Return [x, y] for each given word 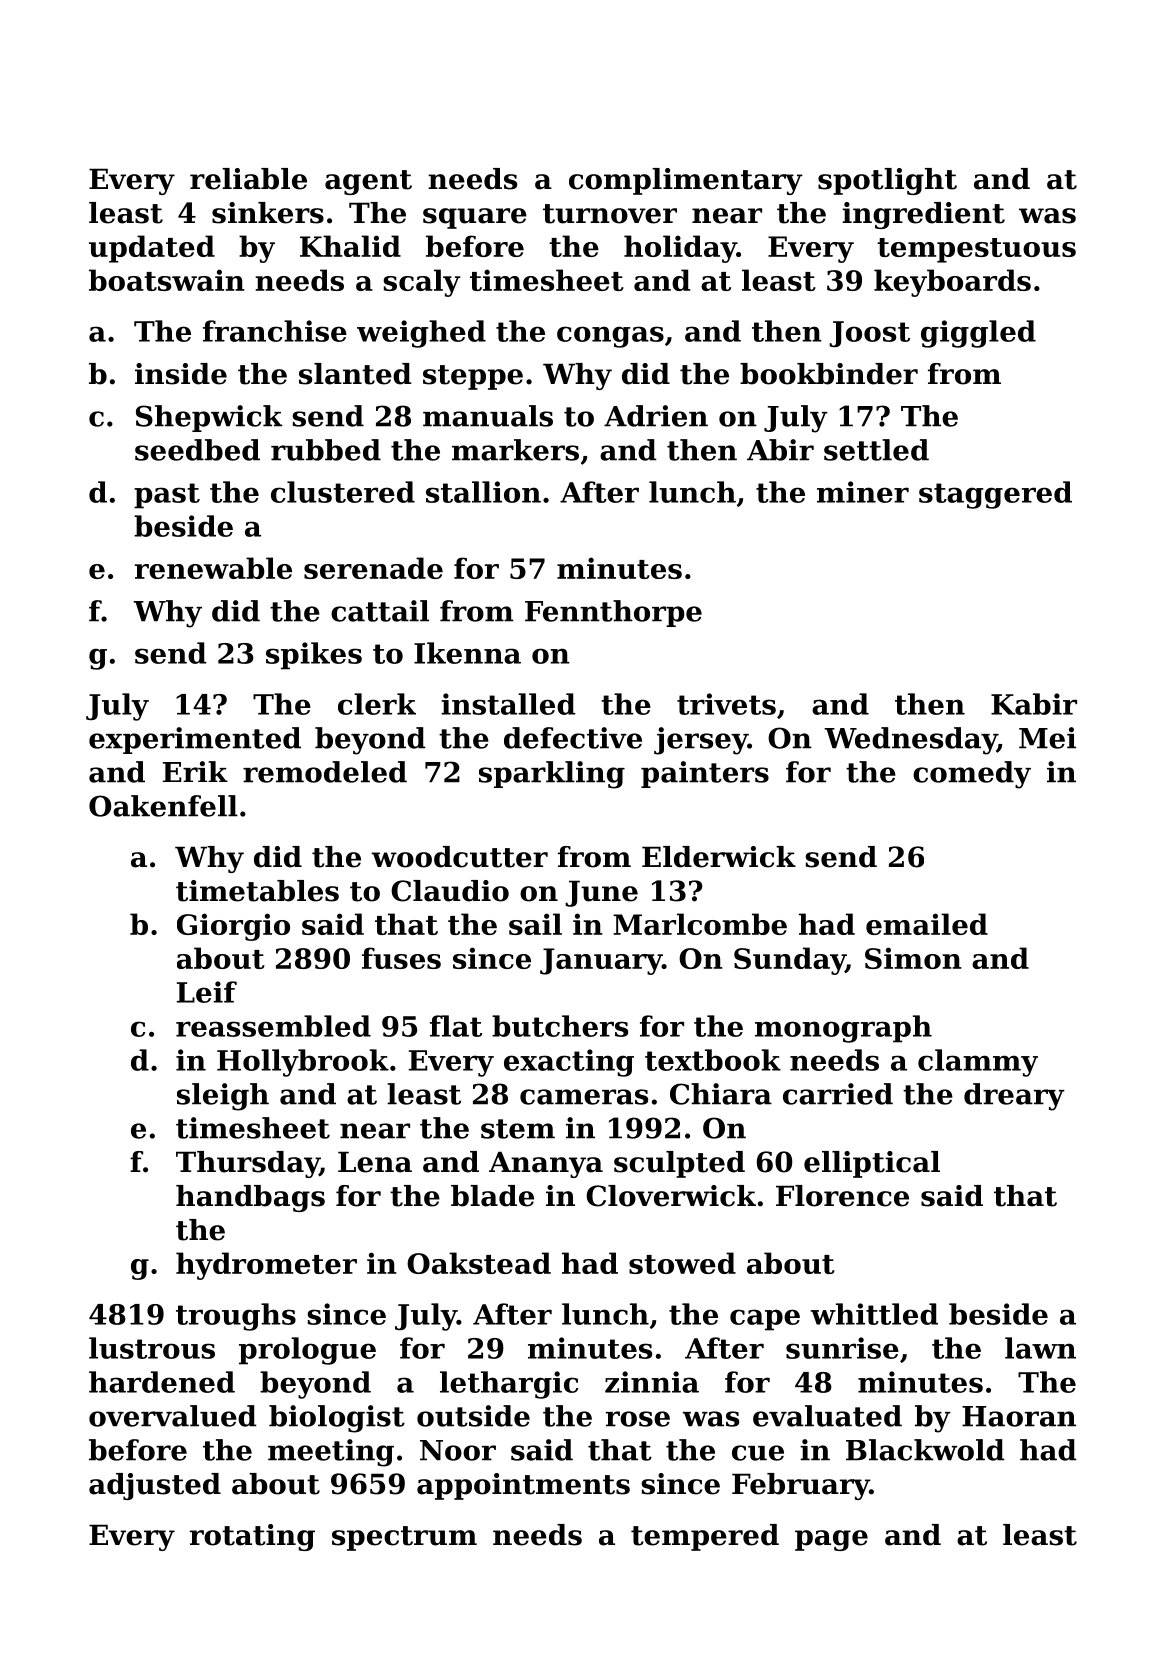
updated [152, 249]
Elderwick [719, 857]
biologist [337, 1419]
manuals [488, 416]
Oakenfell [163, 806]
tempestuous [976, 250]
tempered [705, 1537]
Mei [1047, 738]
